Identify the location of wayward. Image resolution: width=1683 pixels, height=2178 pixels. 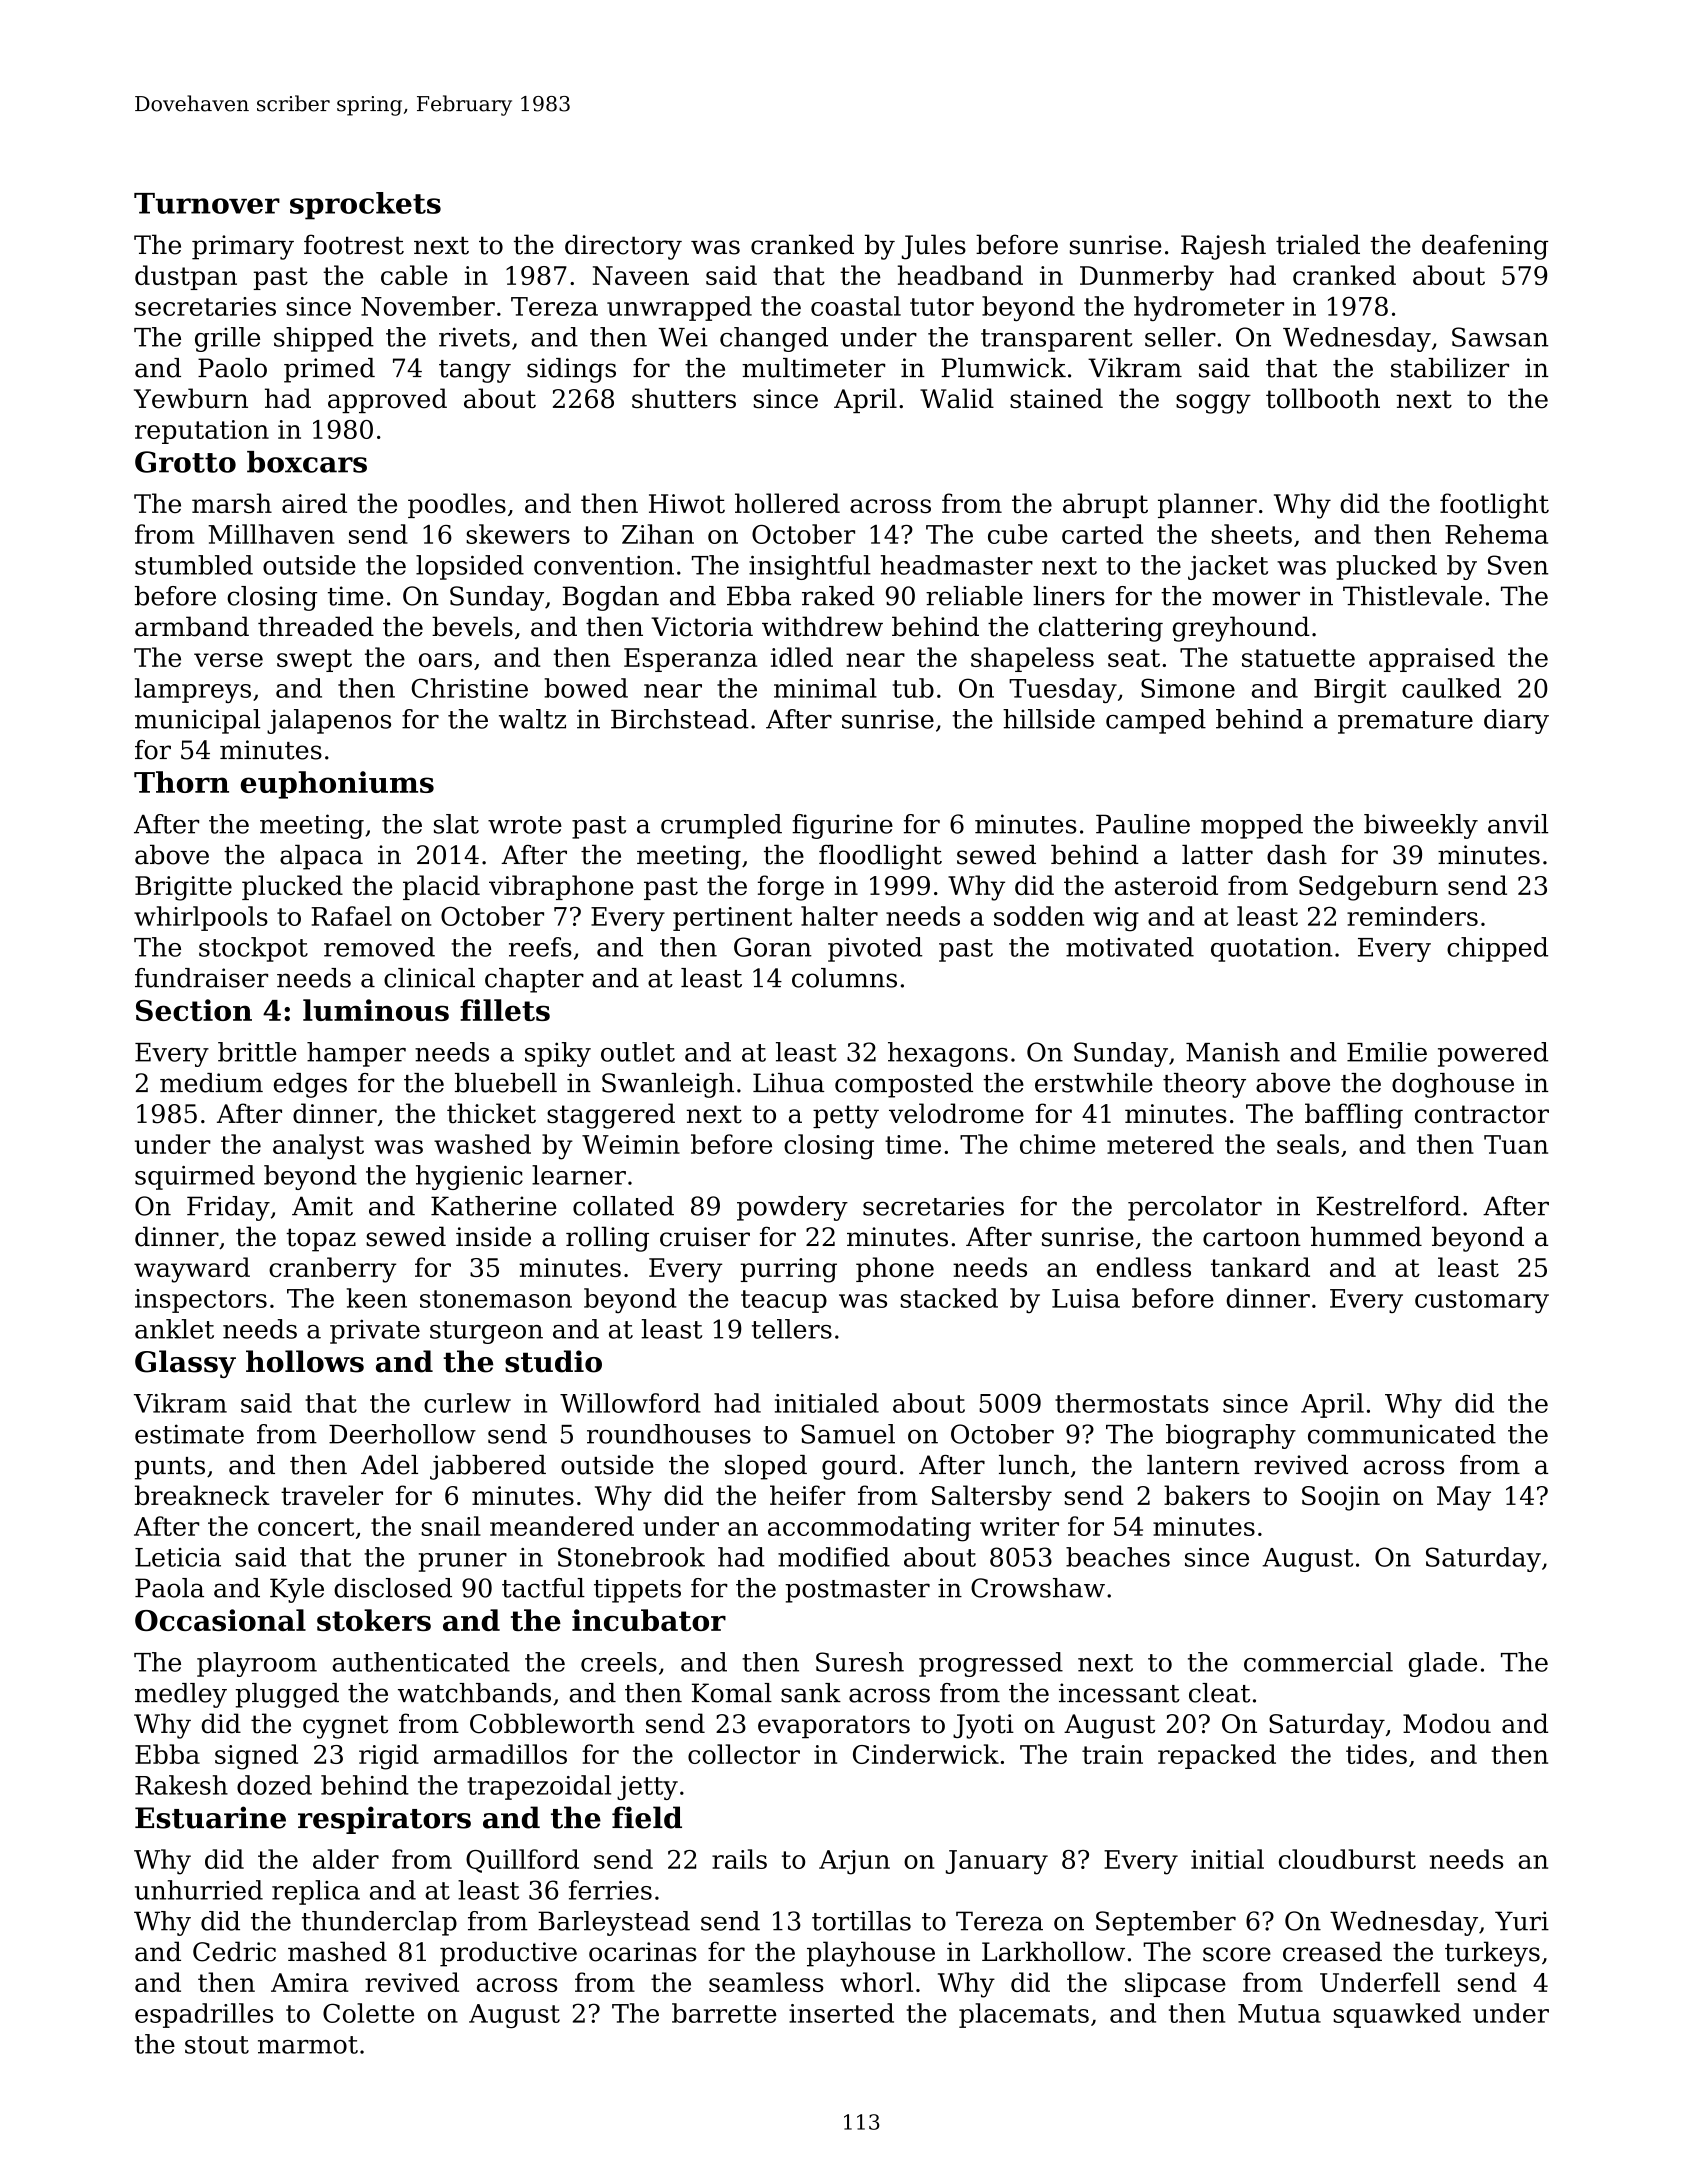
(192, 1270).
